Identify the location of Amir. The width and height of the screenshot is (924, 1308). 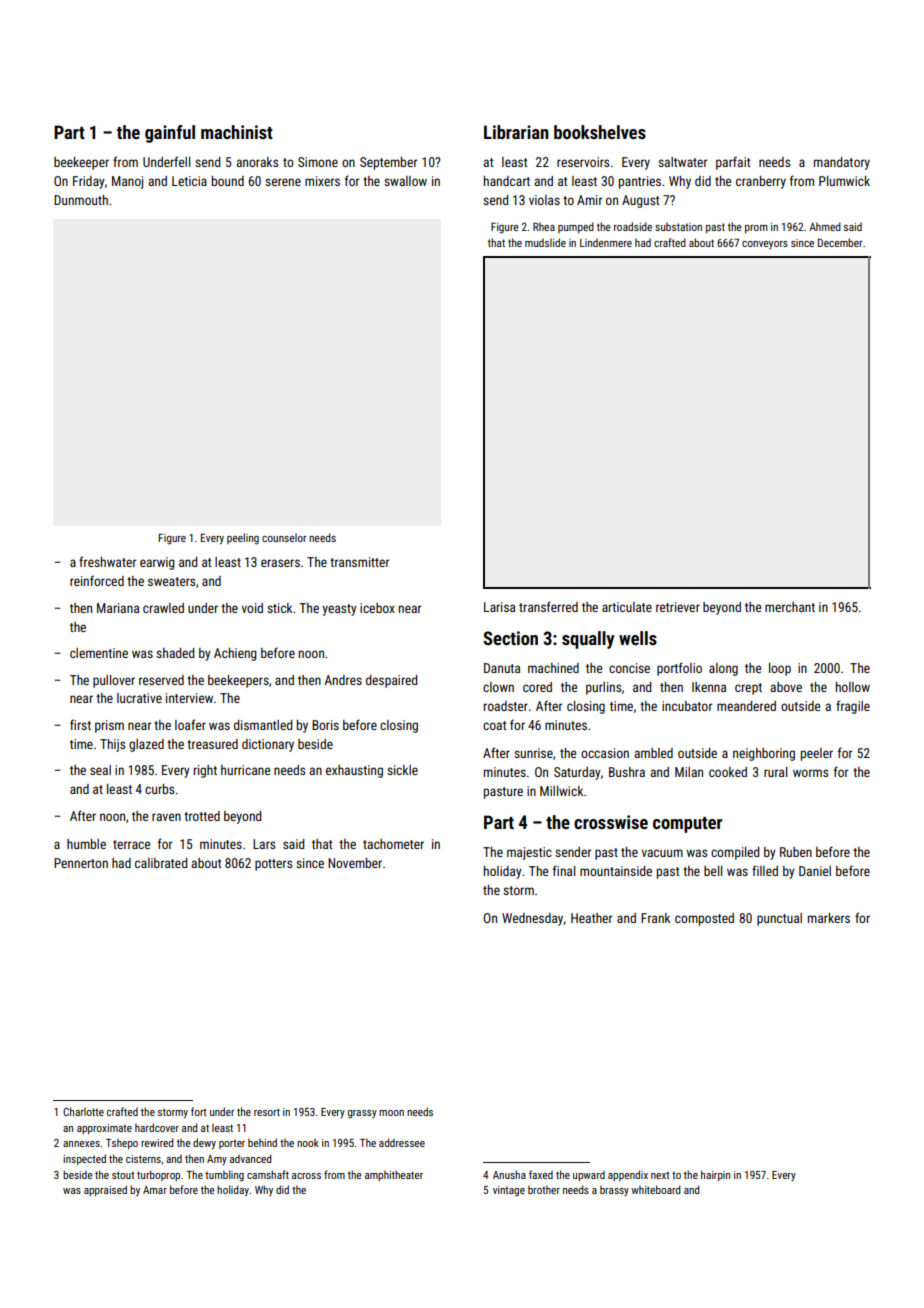
(589, 200).
